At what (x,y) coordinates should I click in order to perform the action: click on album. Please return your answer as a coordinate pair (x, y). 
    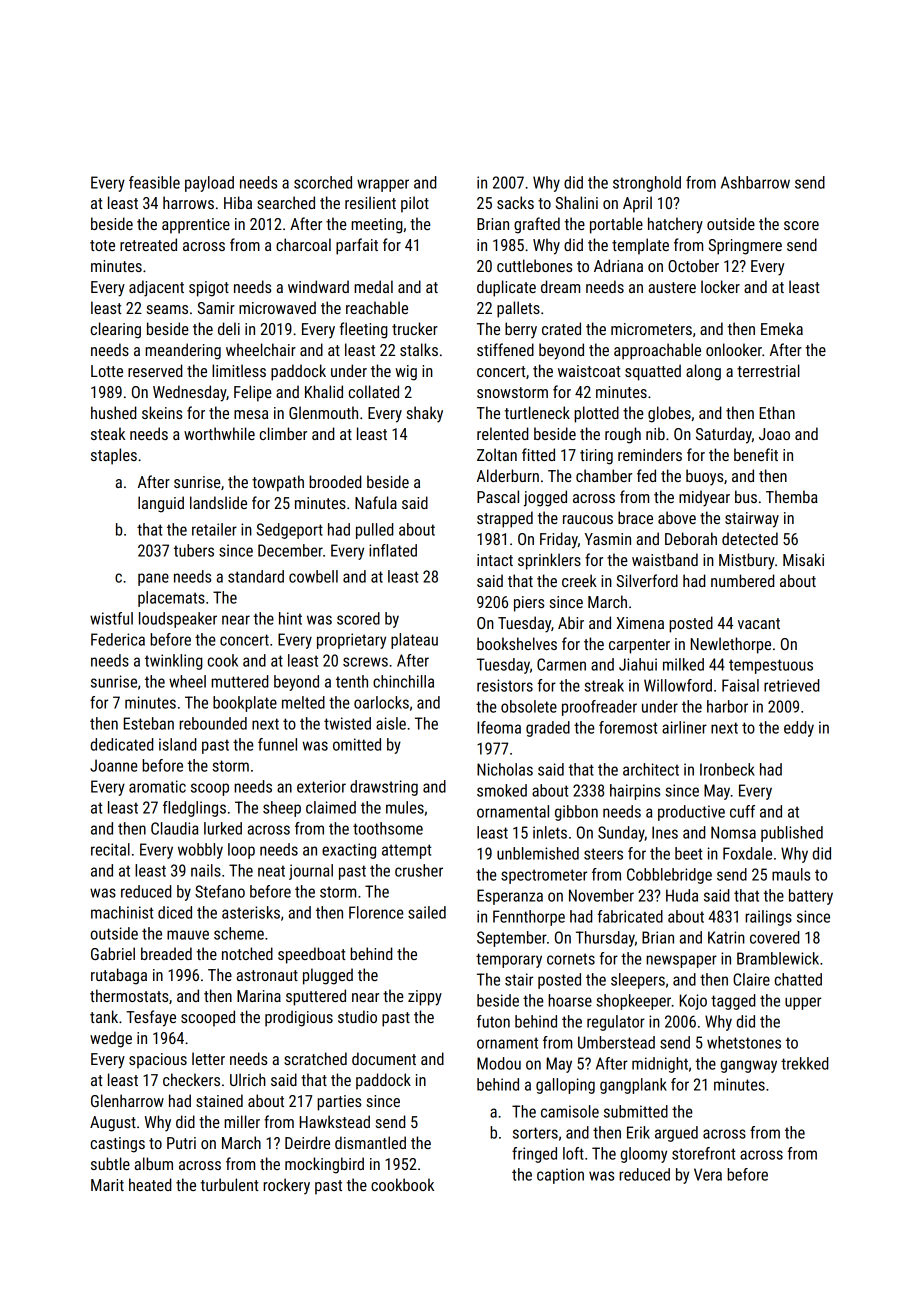
    Looking at the image, I should click on (154, 1163).
